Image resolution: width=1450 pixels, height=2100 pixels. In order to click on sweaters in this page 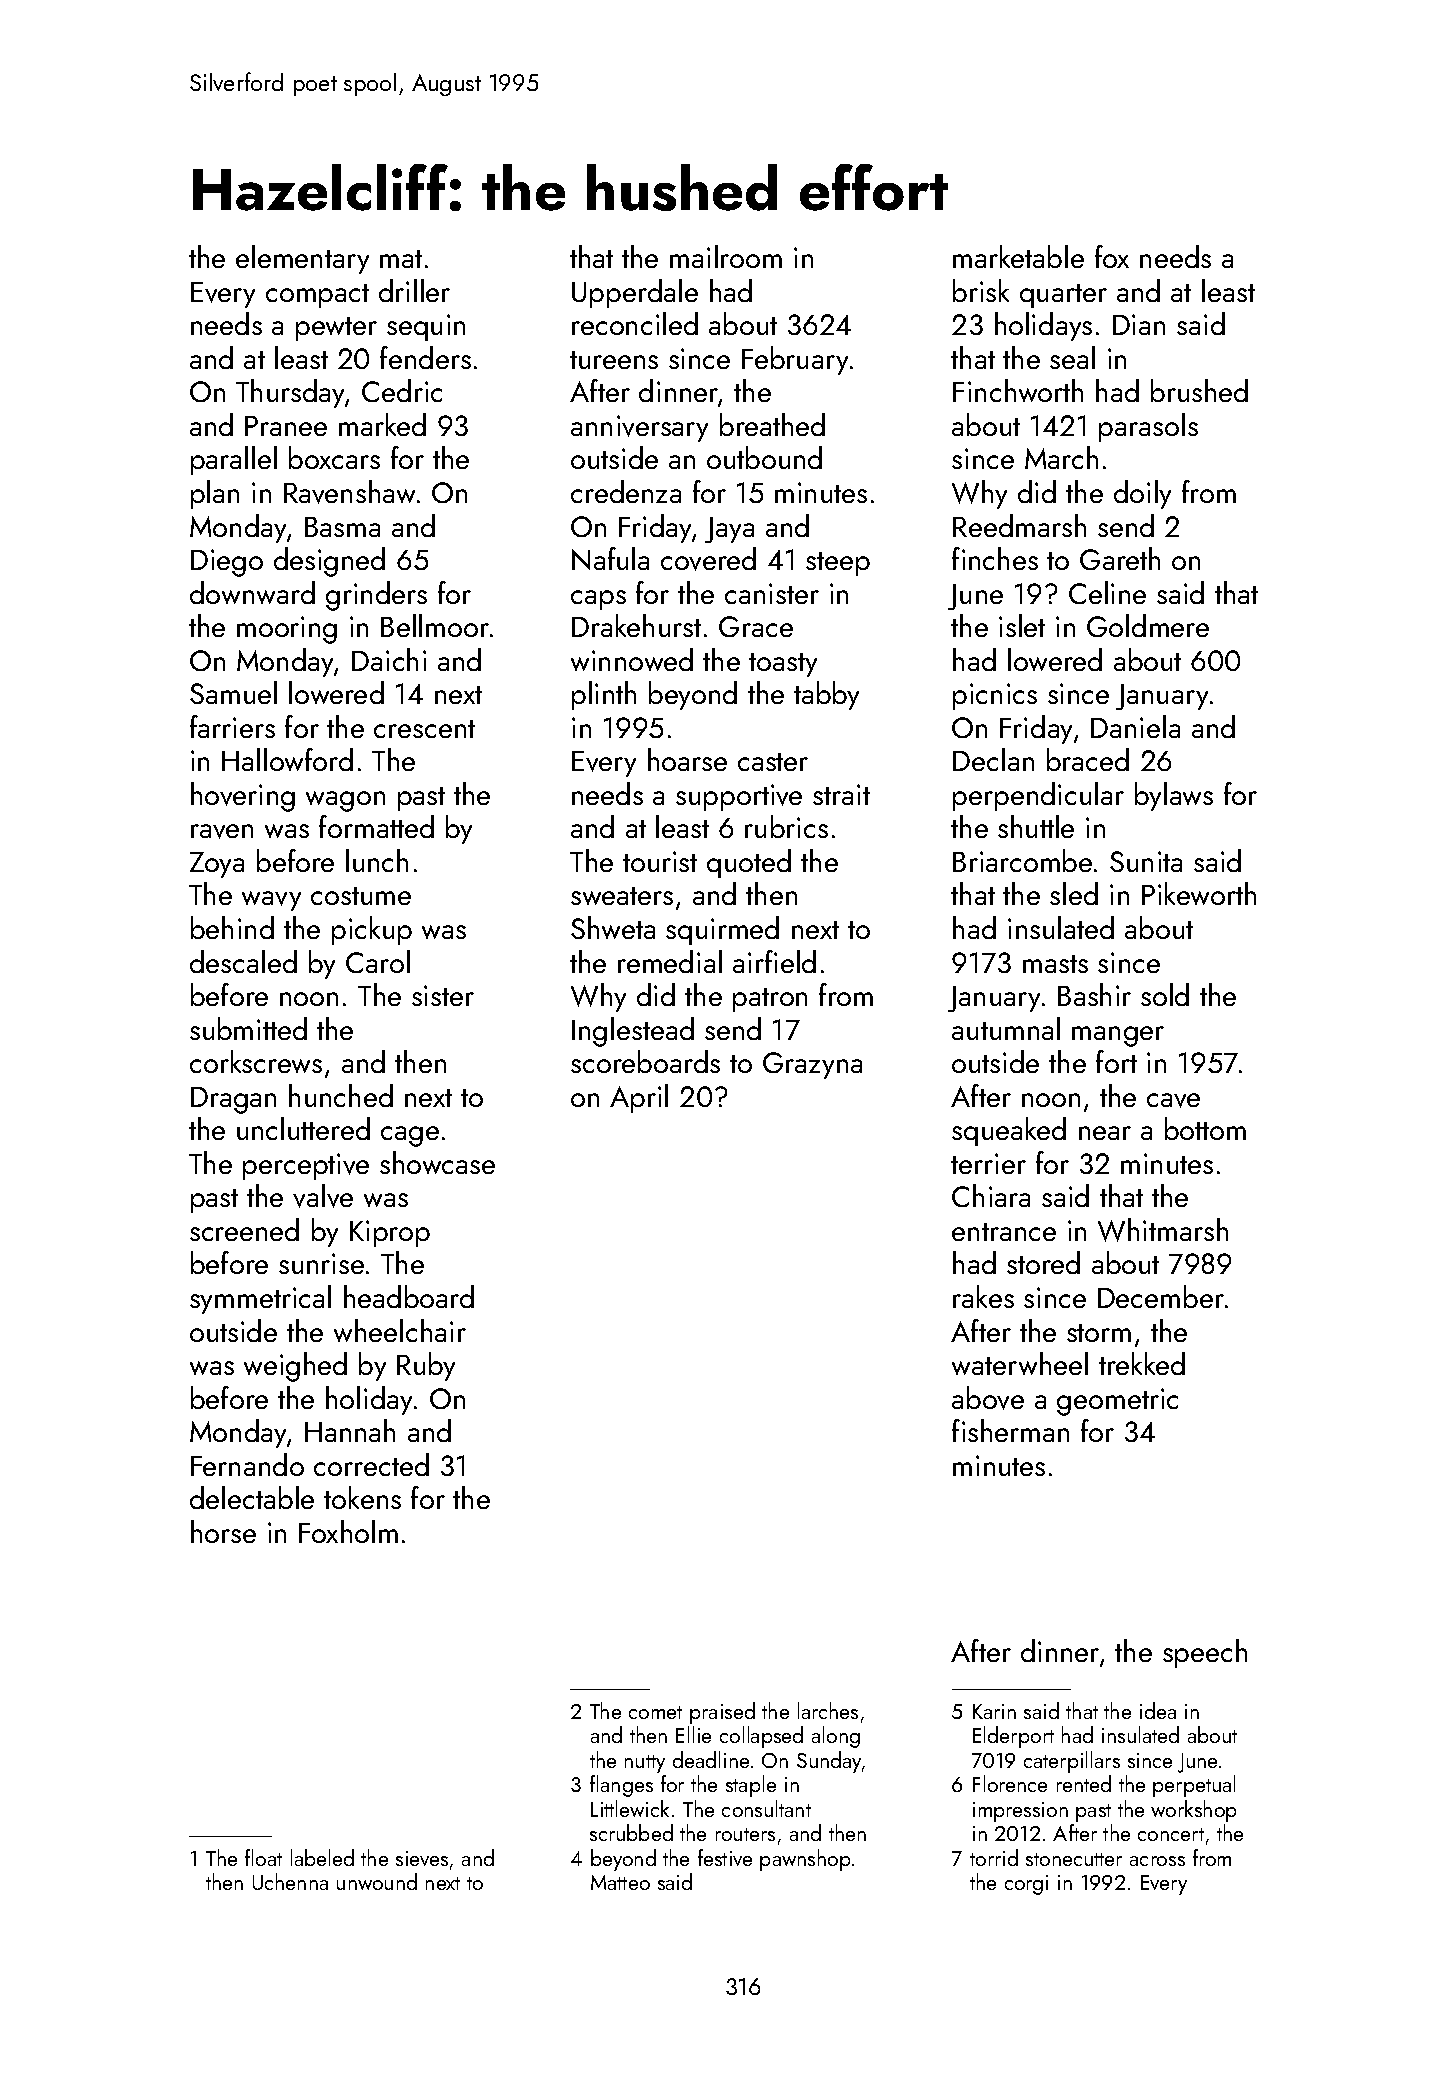, I will do `click(622, 896)`.
